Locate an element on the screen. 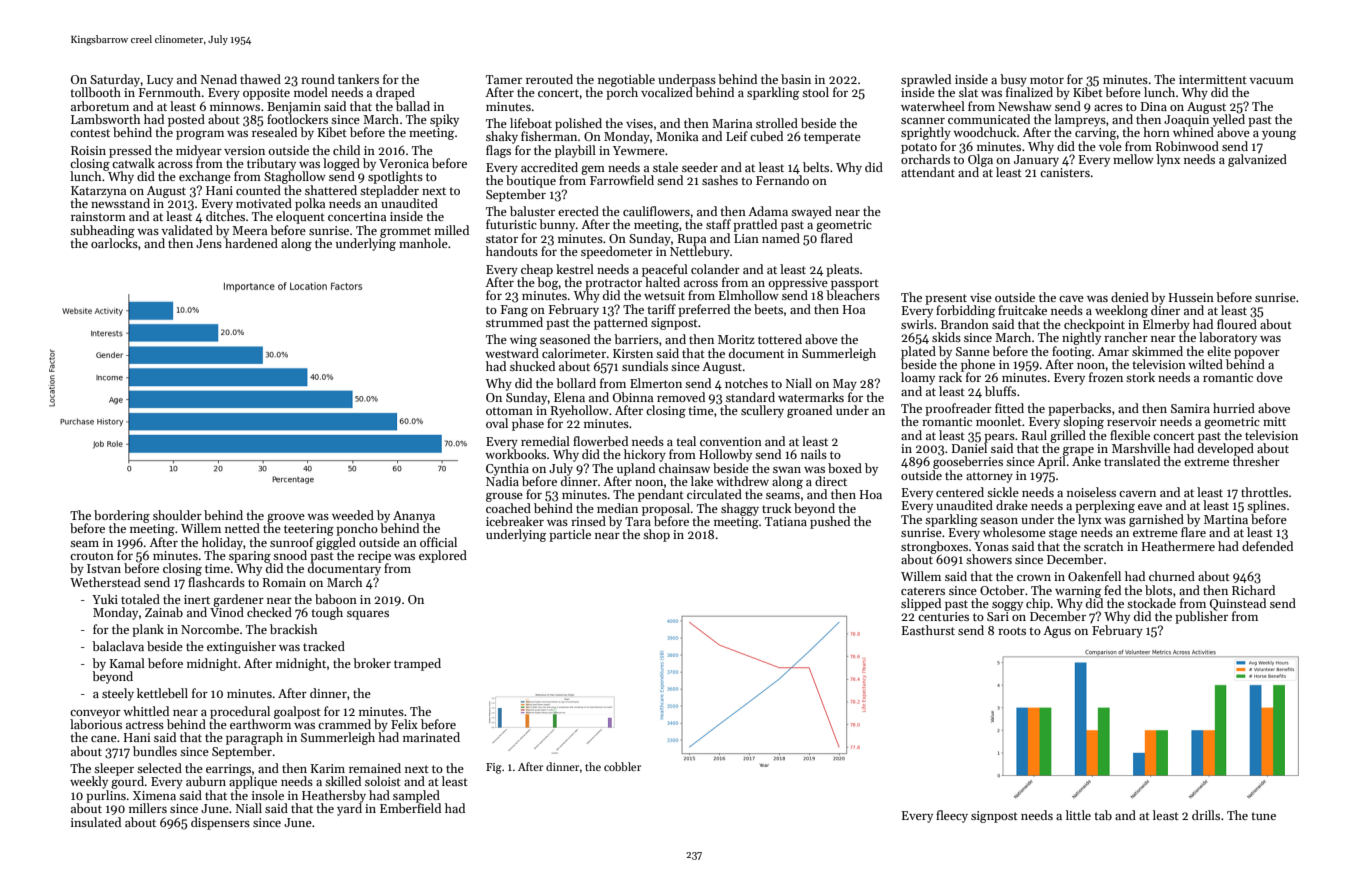  cobbler is located at coordinates (622, 766).
